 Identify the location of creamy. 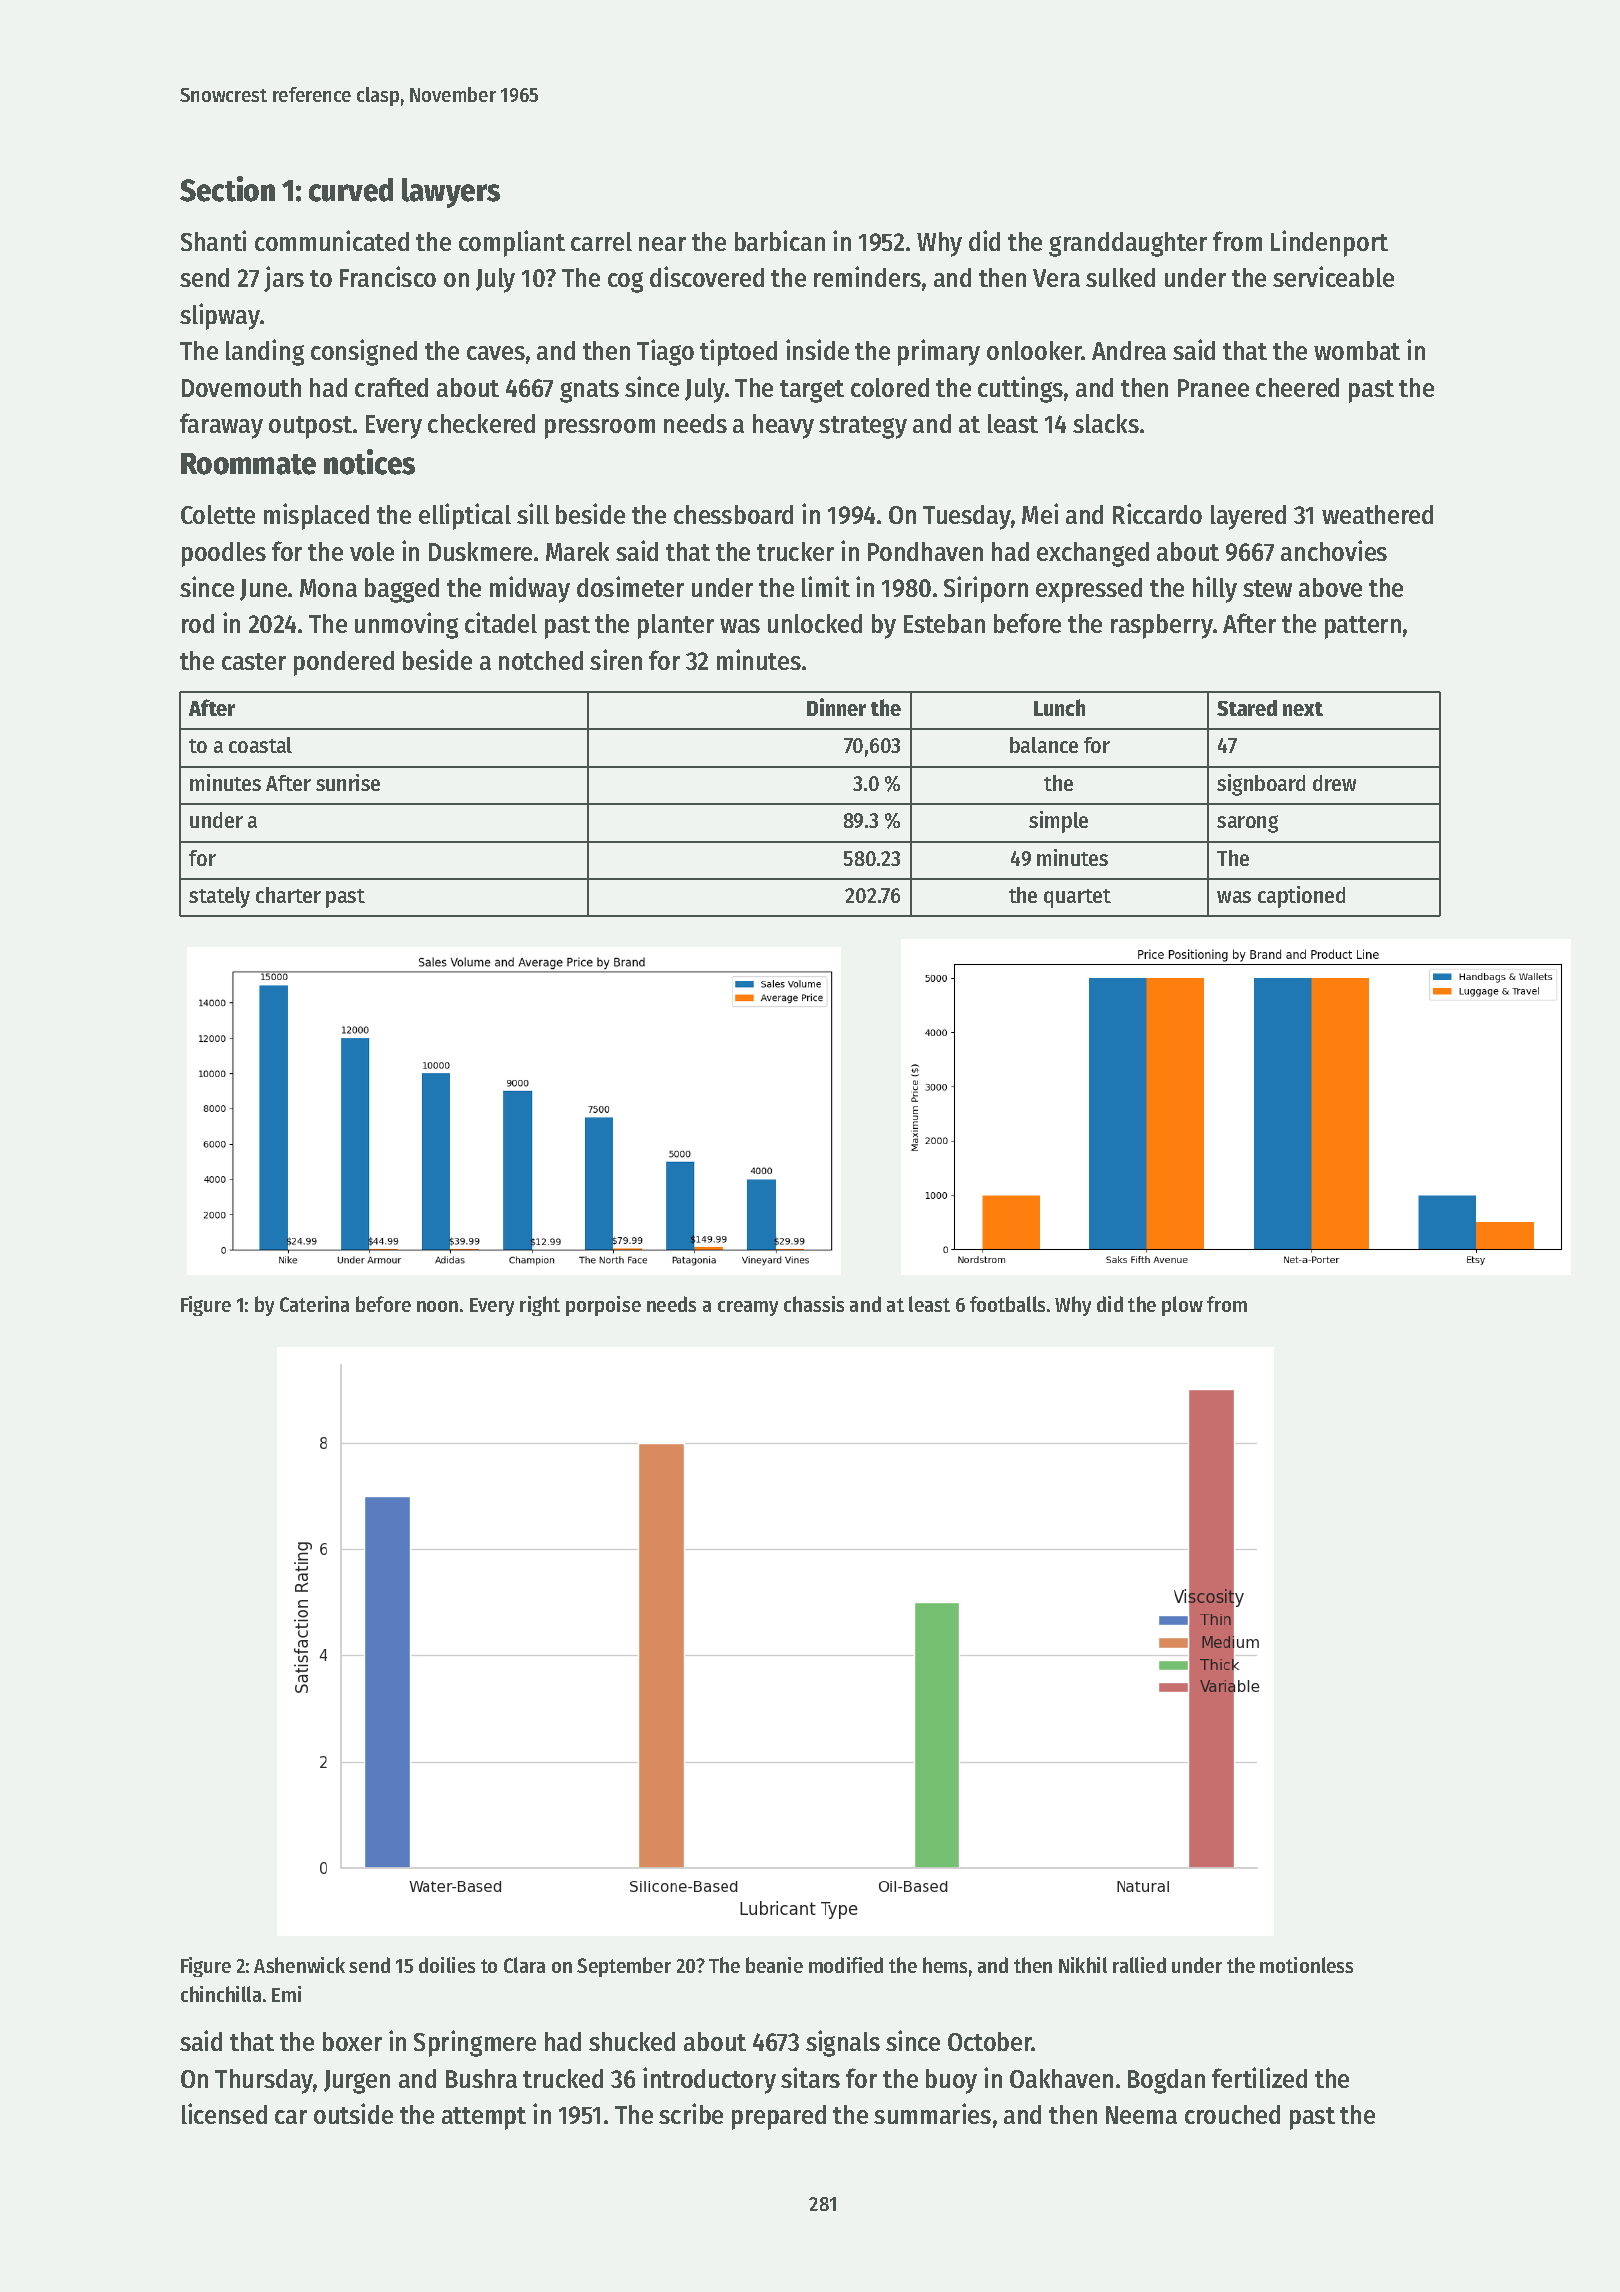
(748, 1308).
